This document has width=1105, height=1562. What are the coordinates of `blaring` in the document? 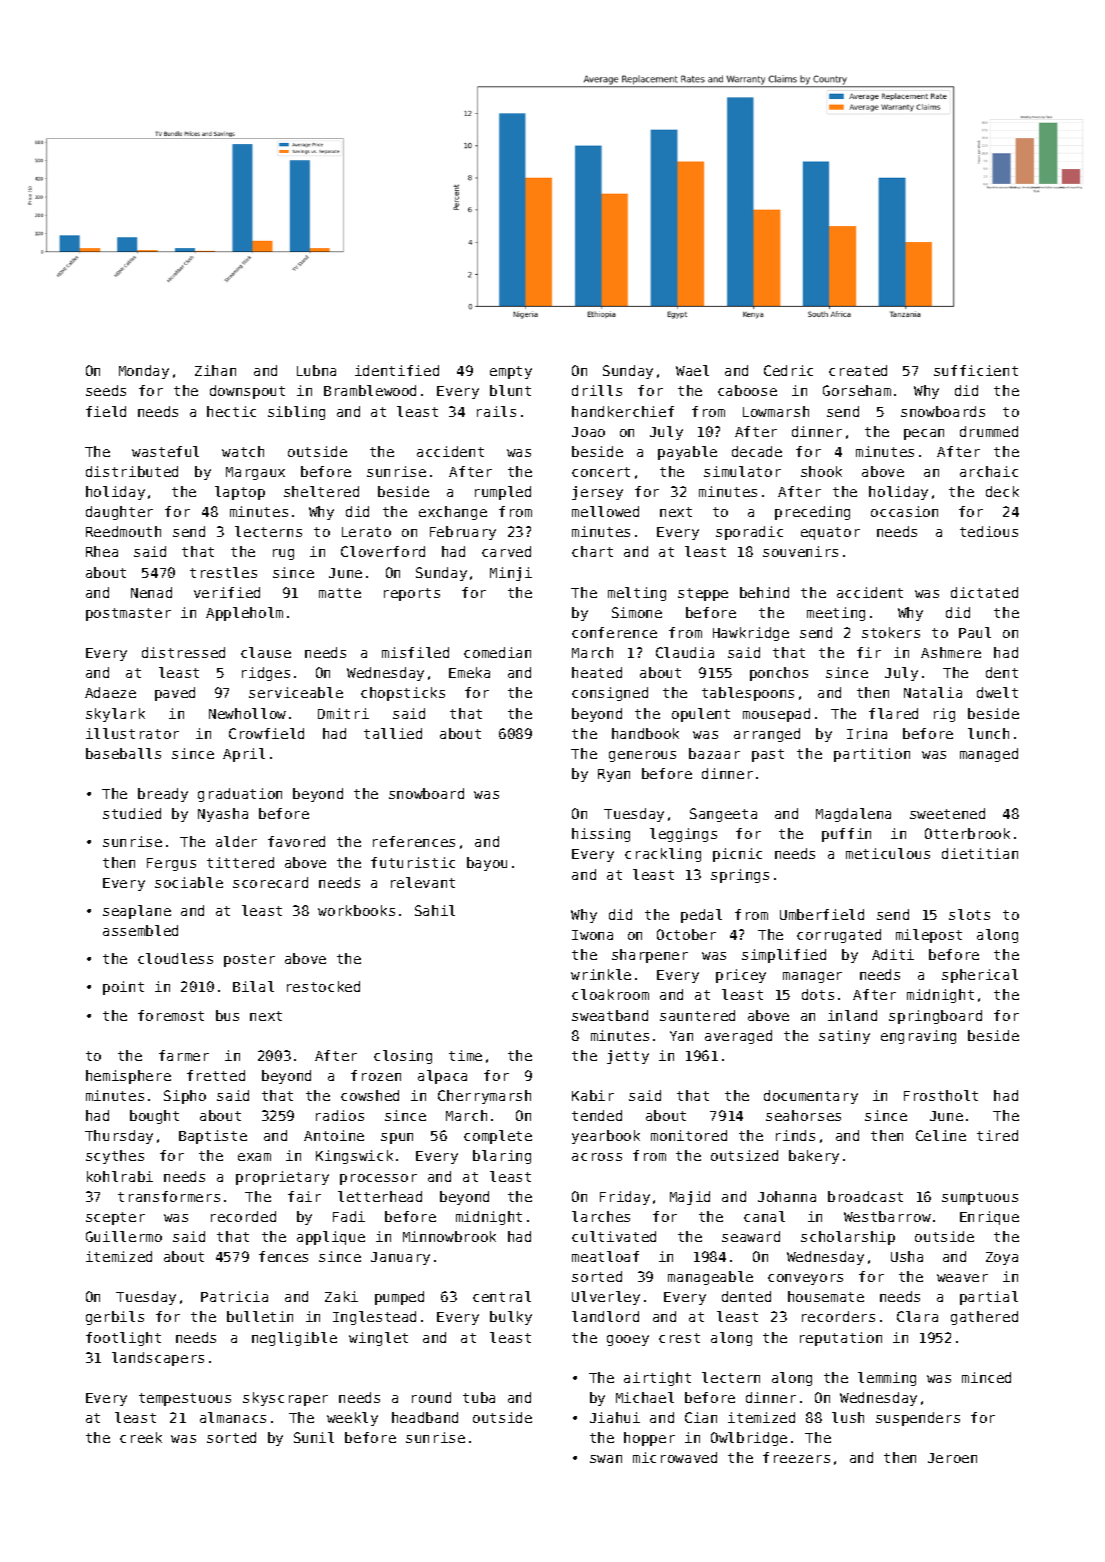 It's located at (502, 1157).
